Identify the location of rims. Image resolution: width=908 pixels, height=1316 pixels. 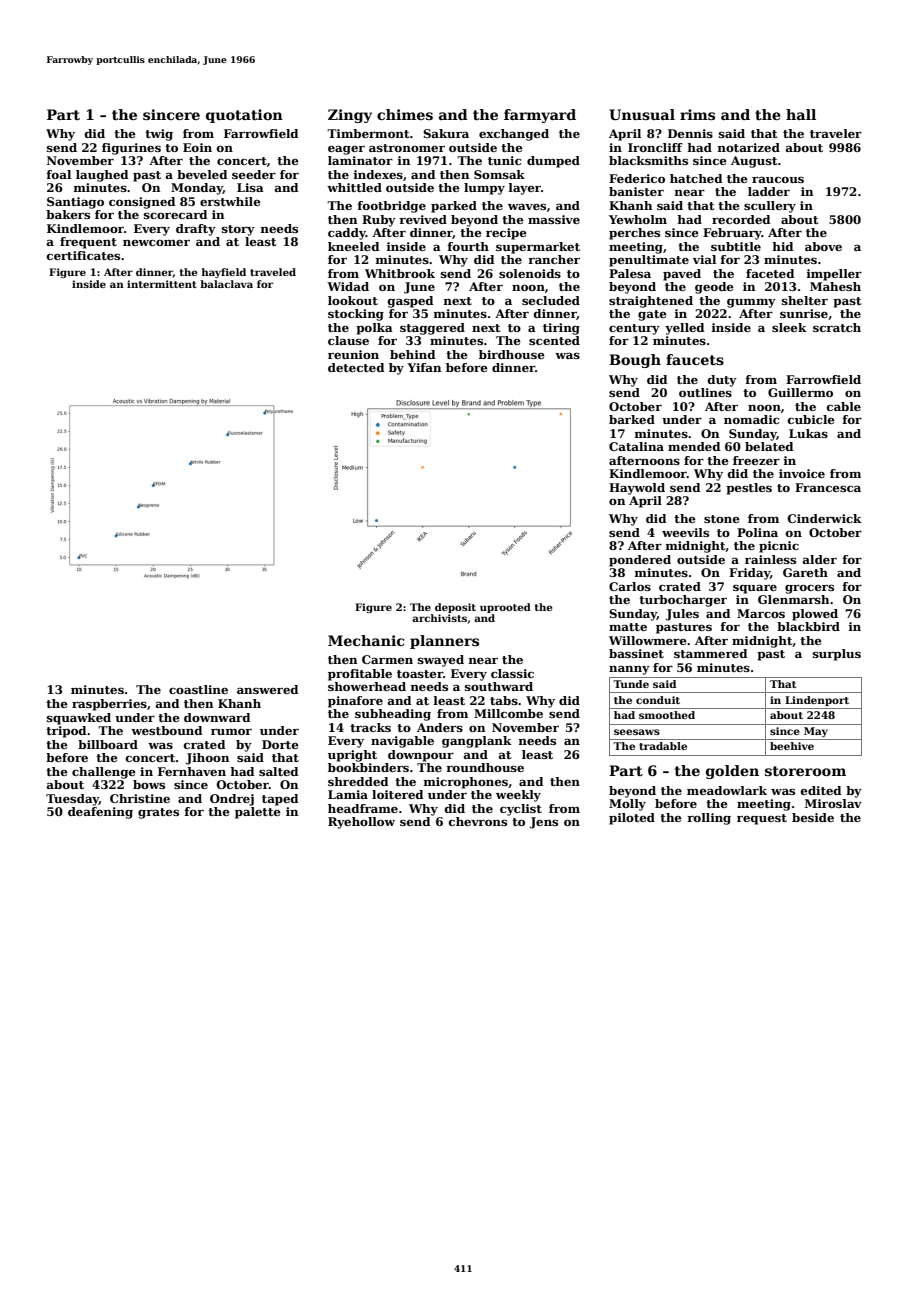
(697, 114).
